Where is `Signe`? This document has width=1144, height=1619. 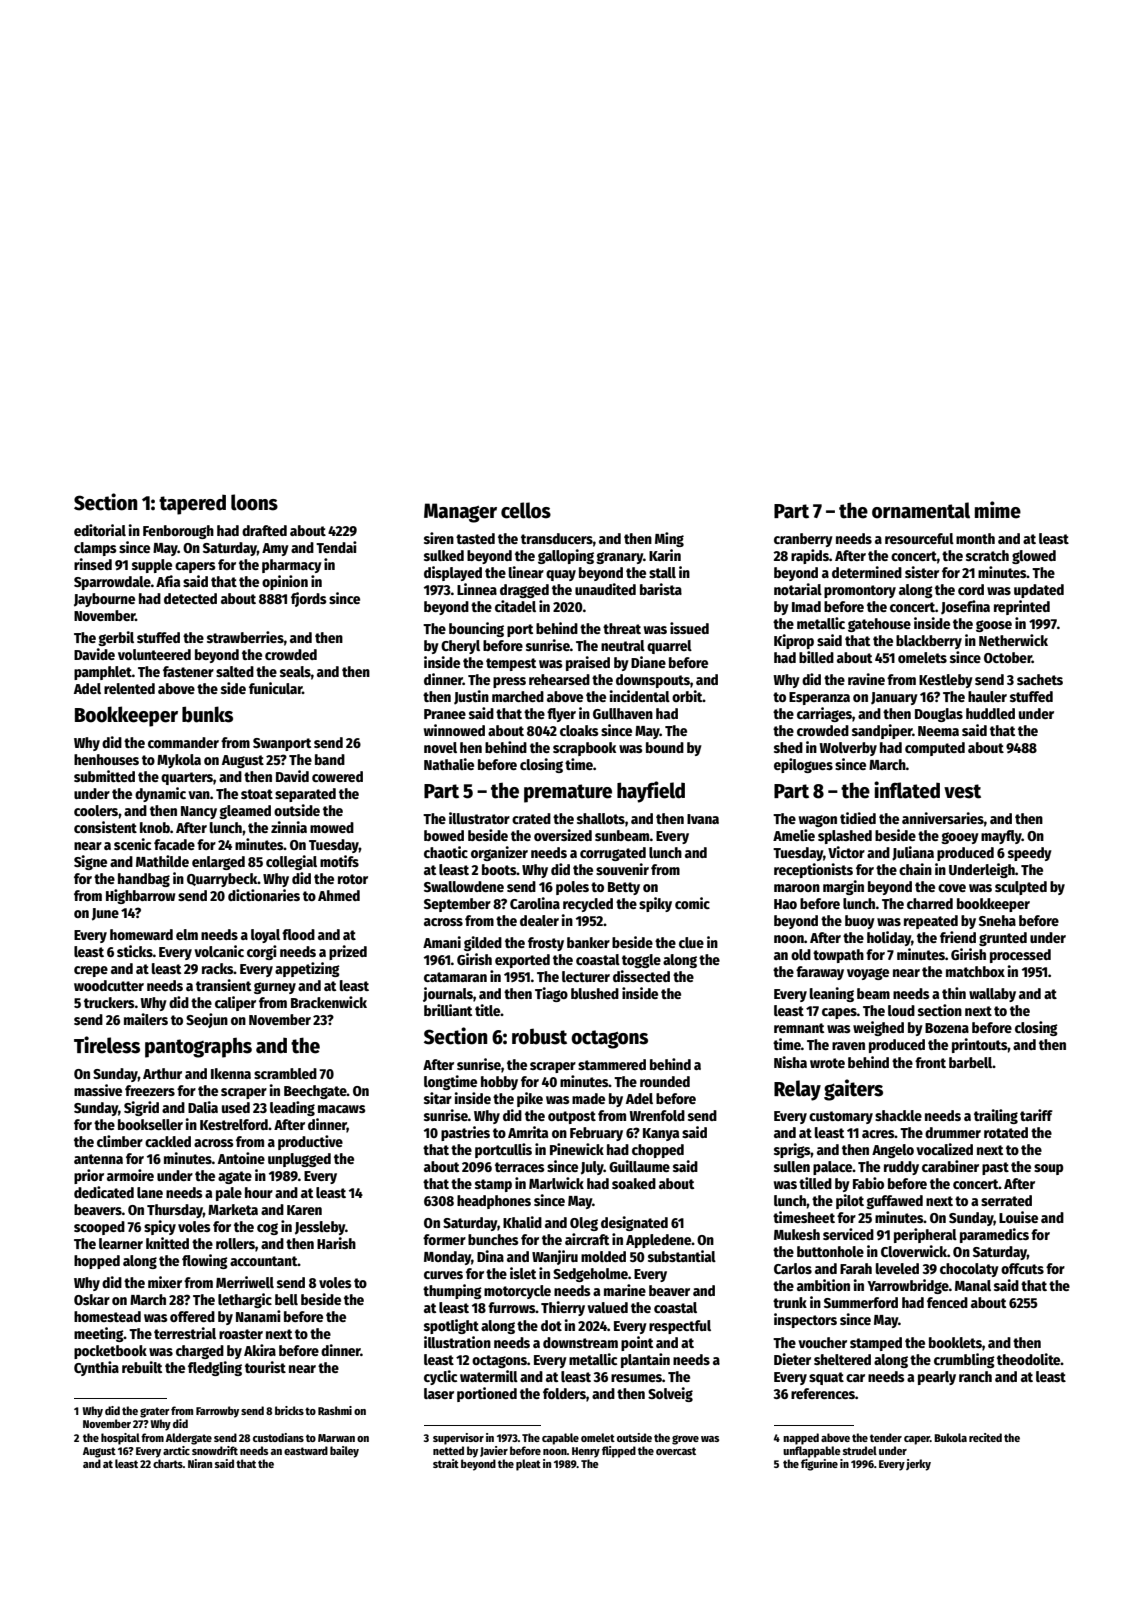
Signe is located at coordinates (90, 862).
